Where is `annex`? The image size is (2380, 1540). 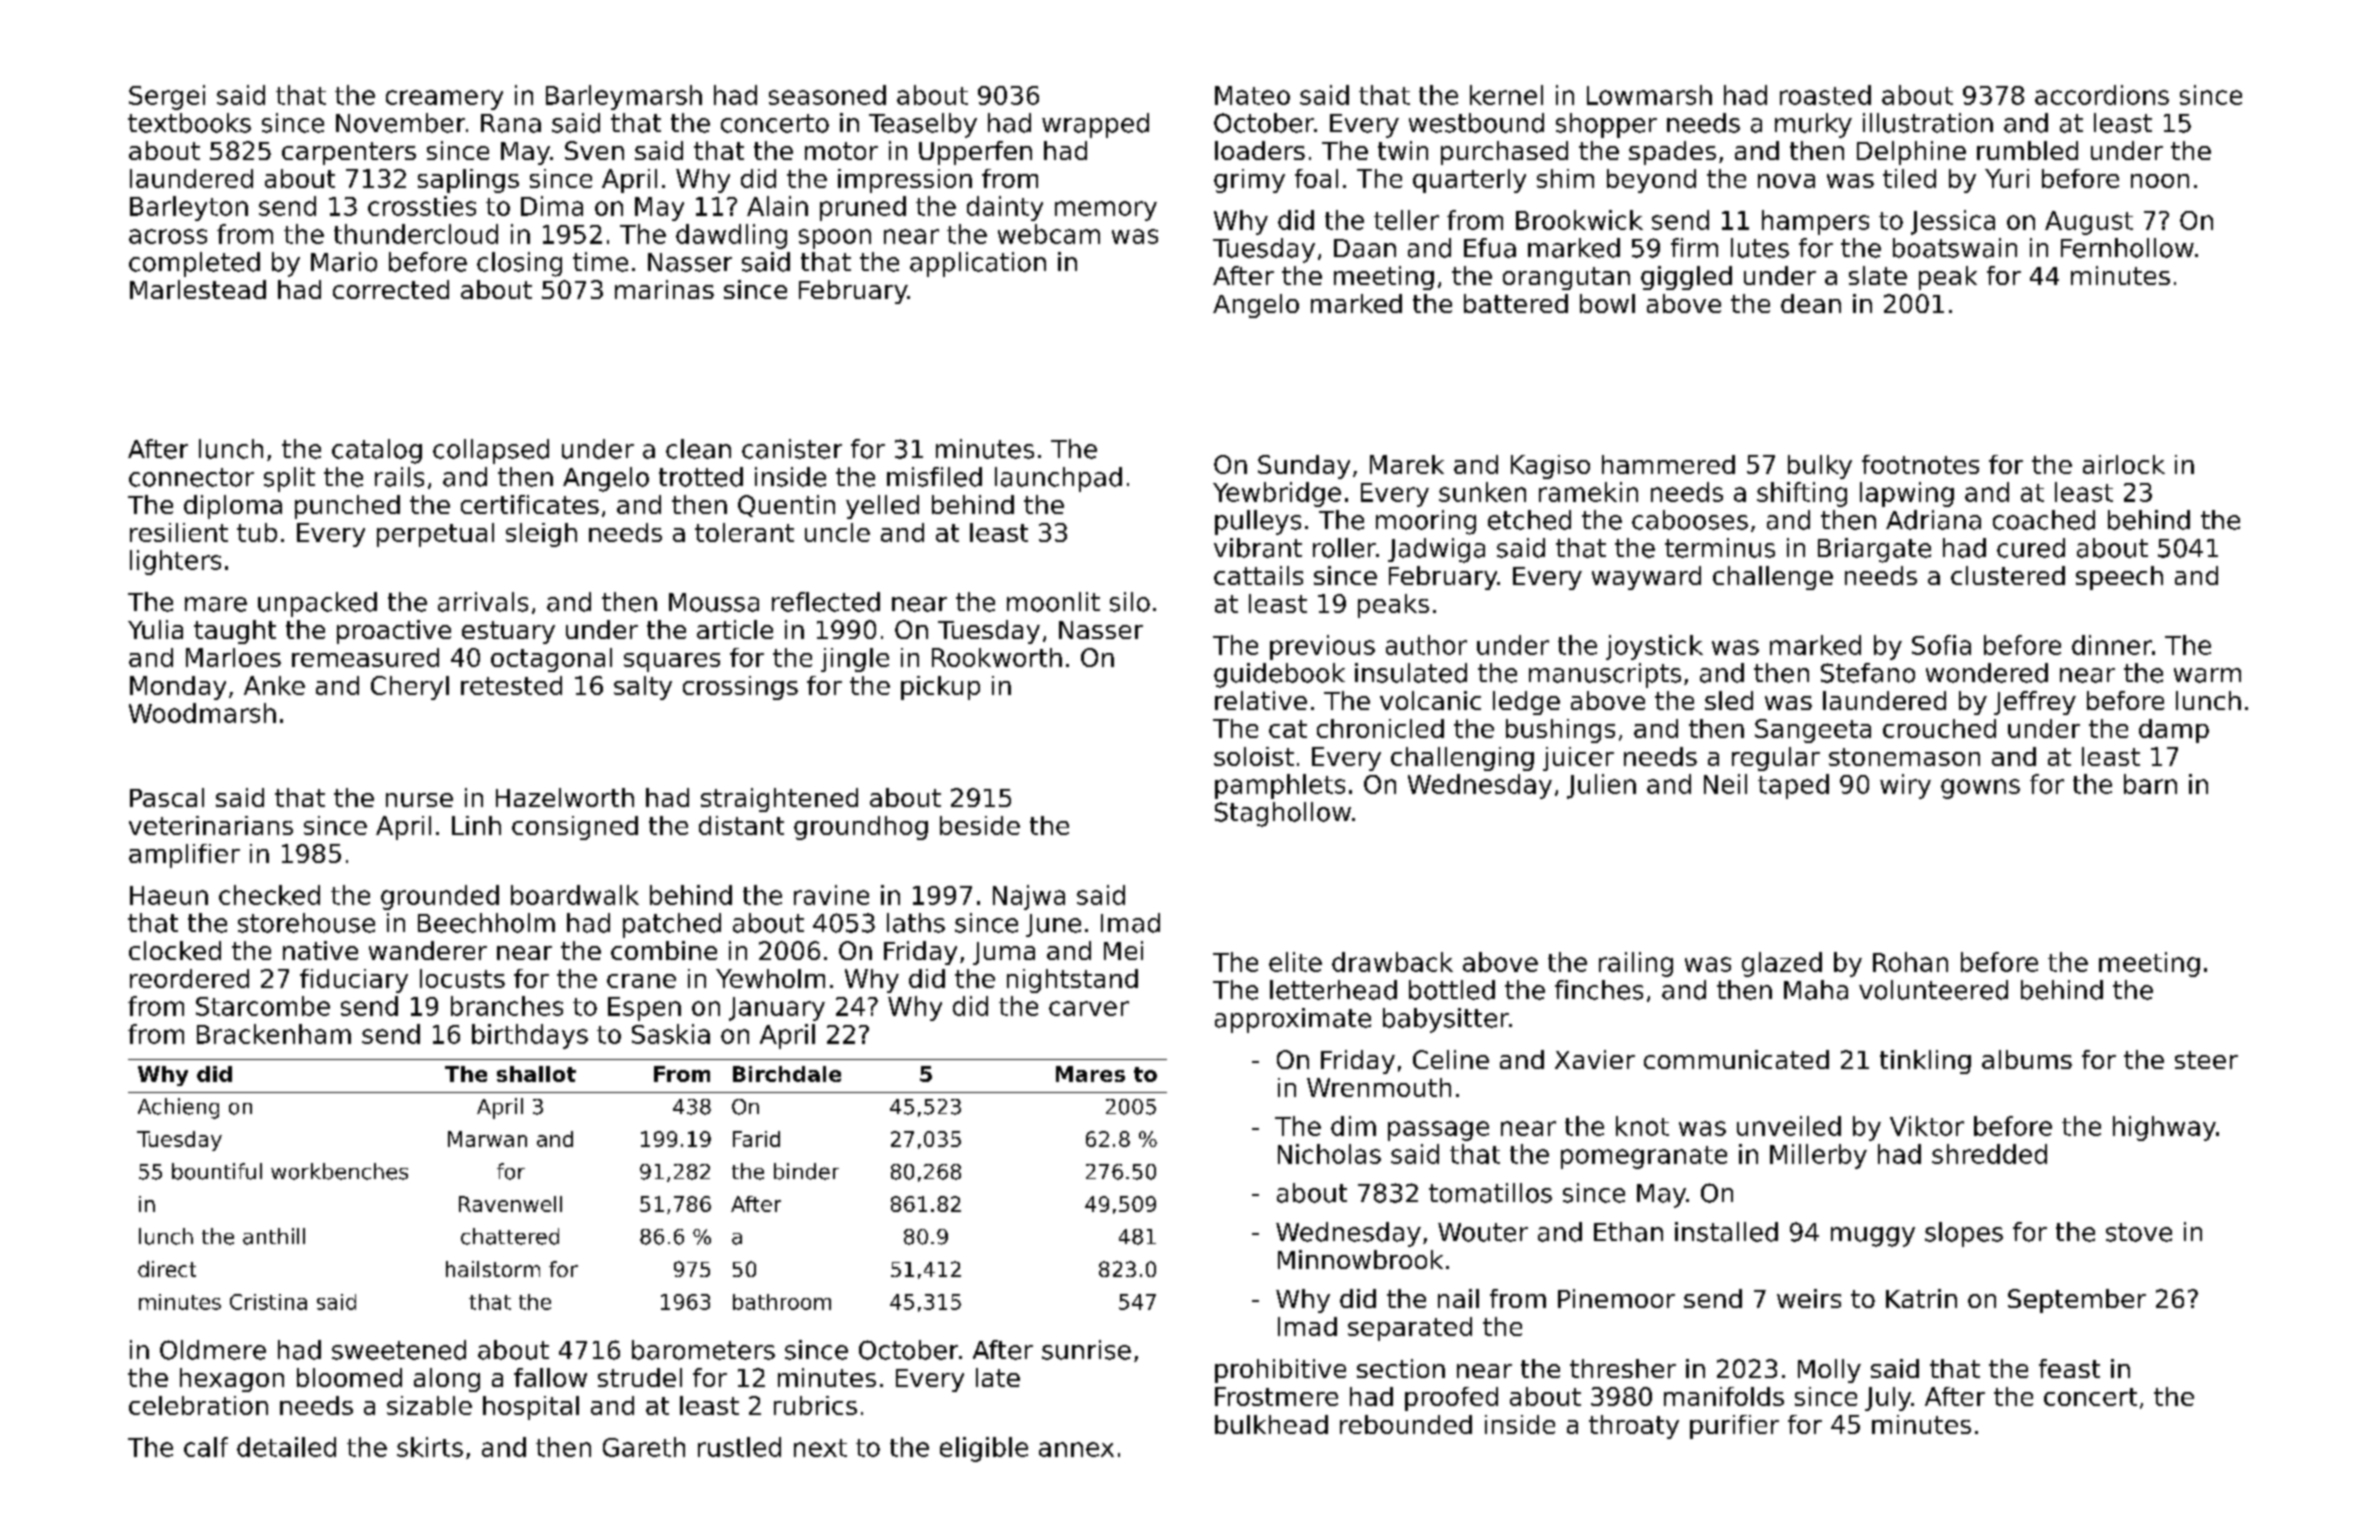 annex is located at coordinates (1076, 1449).
